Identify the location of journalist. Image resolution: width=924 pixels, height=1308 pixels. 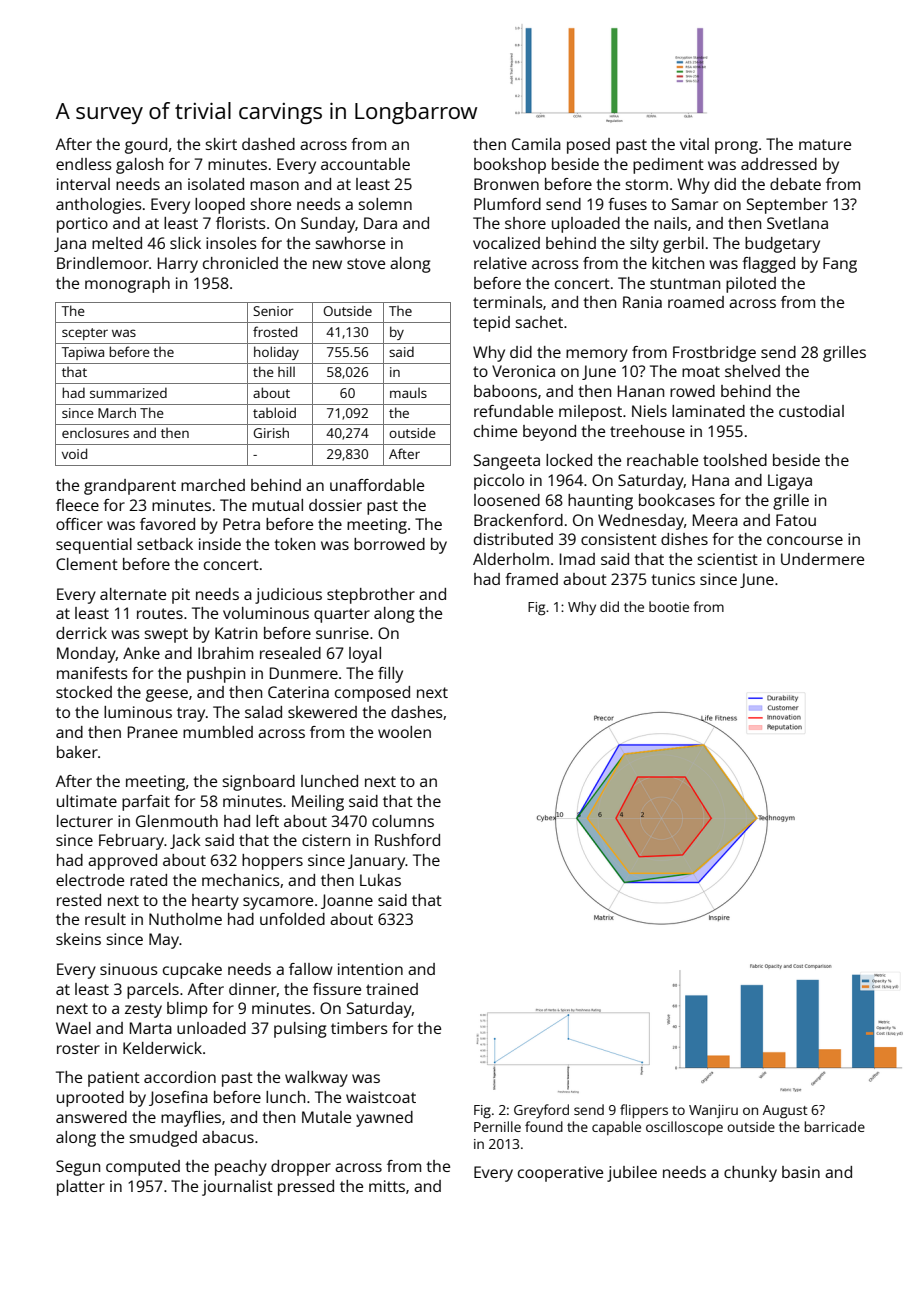
(237, 1188).
